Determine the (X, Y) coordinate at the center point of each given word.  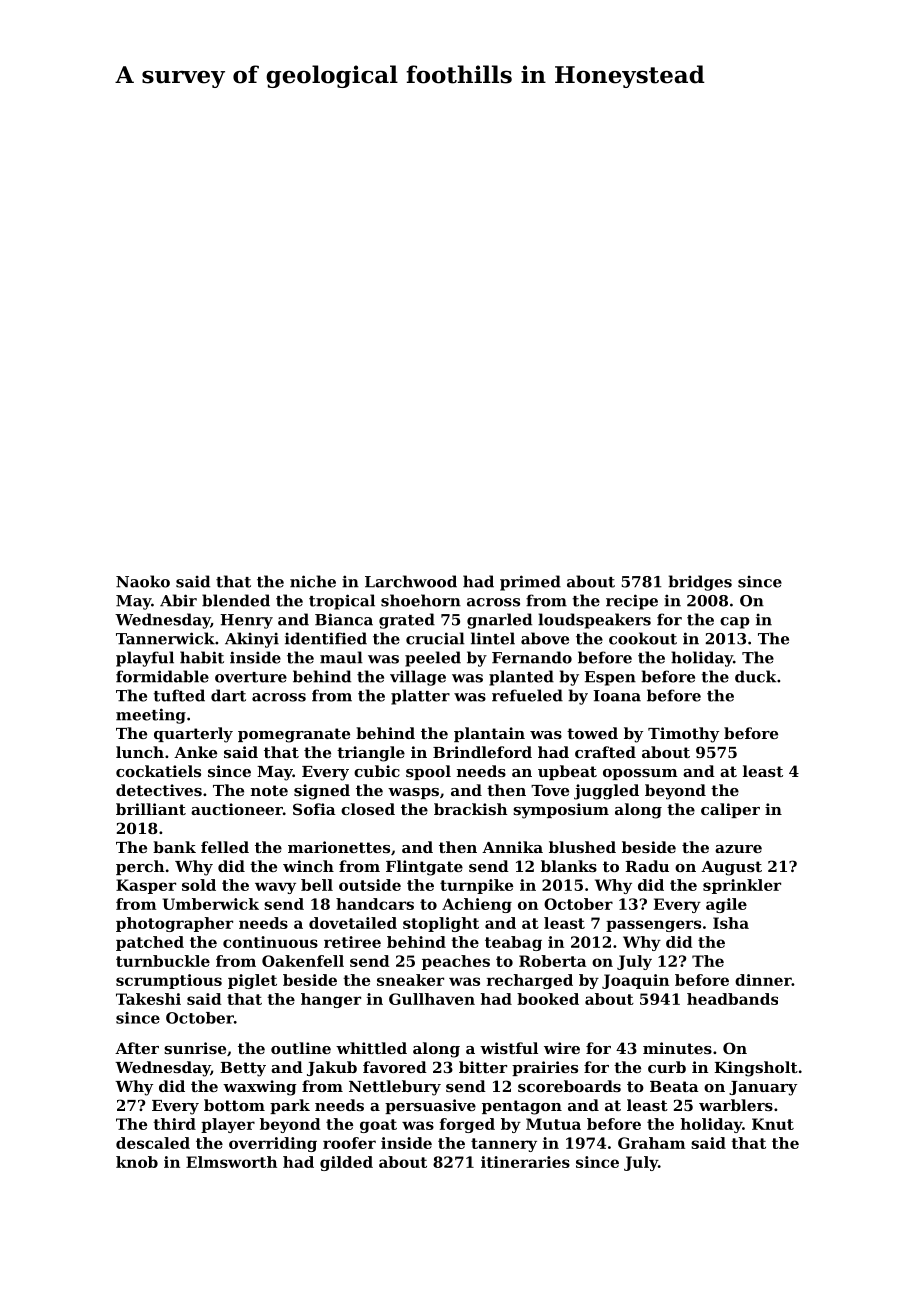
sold (199, 885)
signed (322, 792)
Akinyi (252, 640)
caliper (730, 810)
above (545, 638)
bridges (700, 583)
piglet (252, 981)
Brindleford (482, 752)
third (174, 1124)
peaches (456, 962)
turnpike (476, 886)
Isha (731, 923)
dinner (763, 980)
